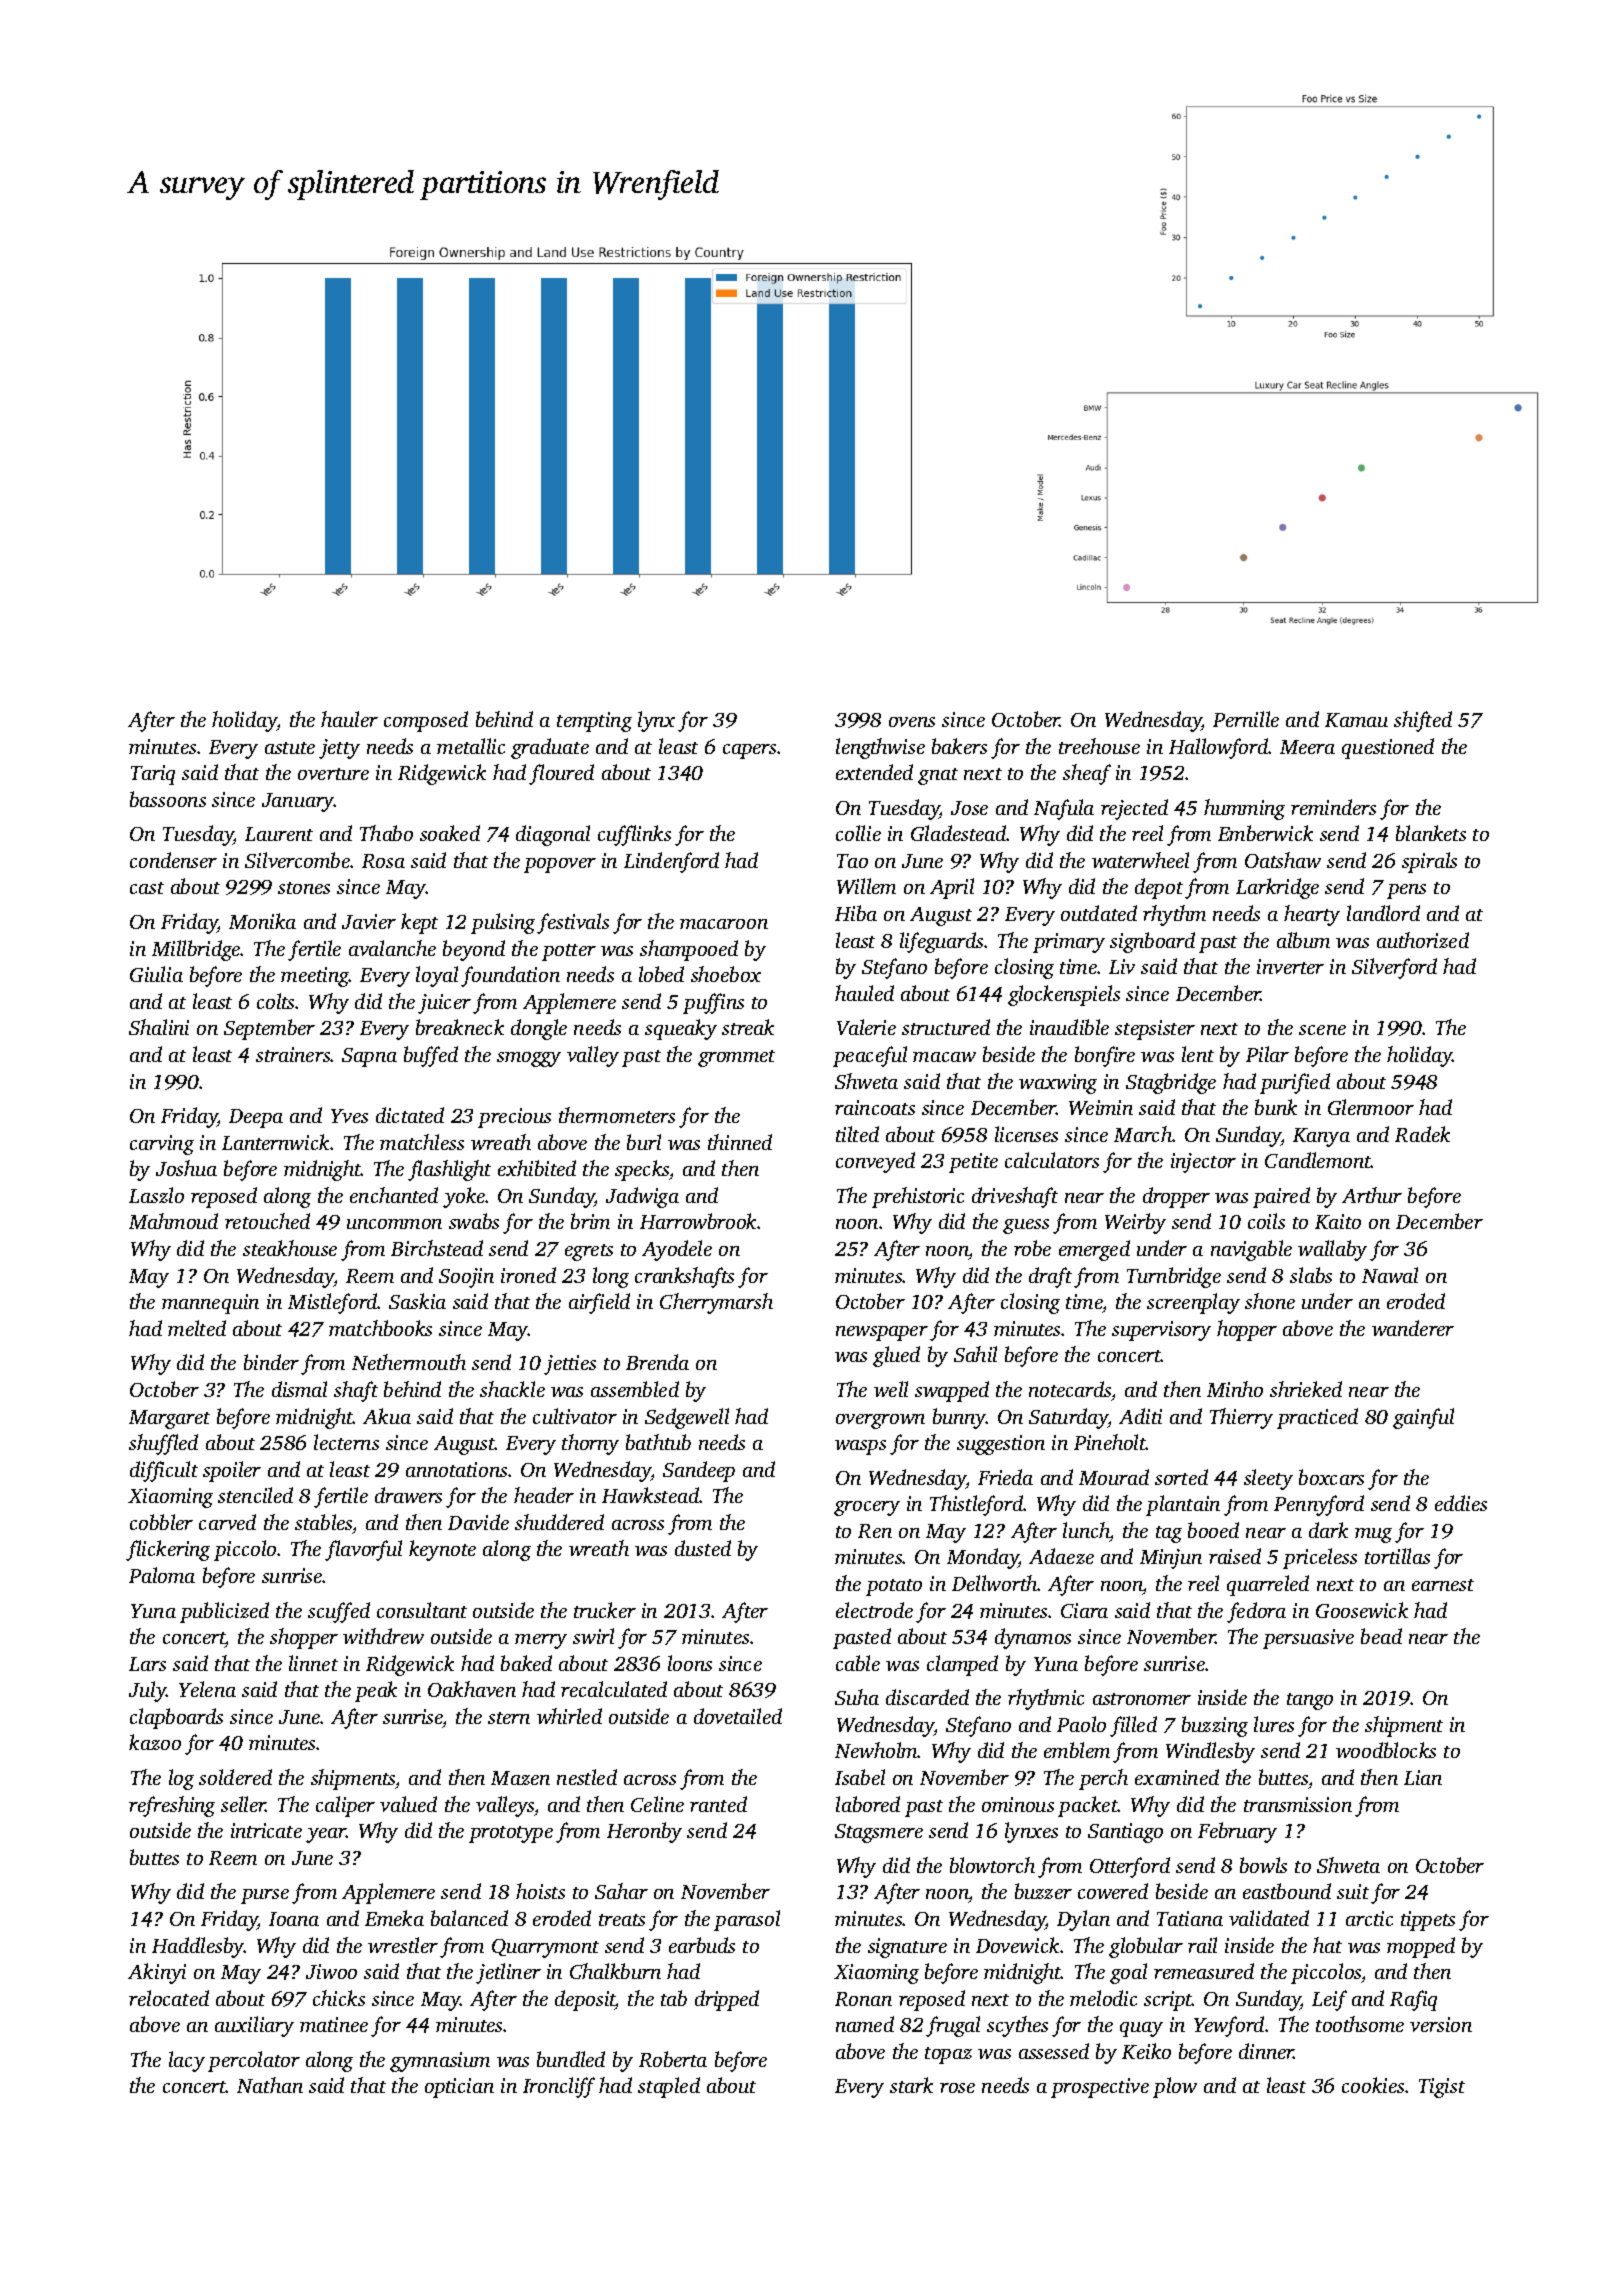  I want to click on grocery, so click(867, 1508).
